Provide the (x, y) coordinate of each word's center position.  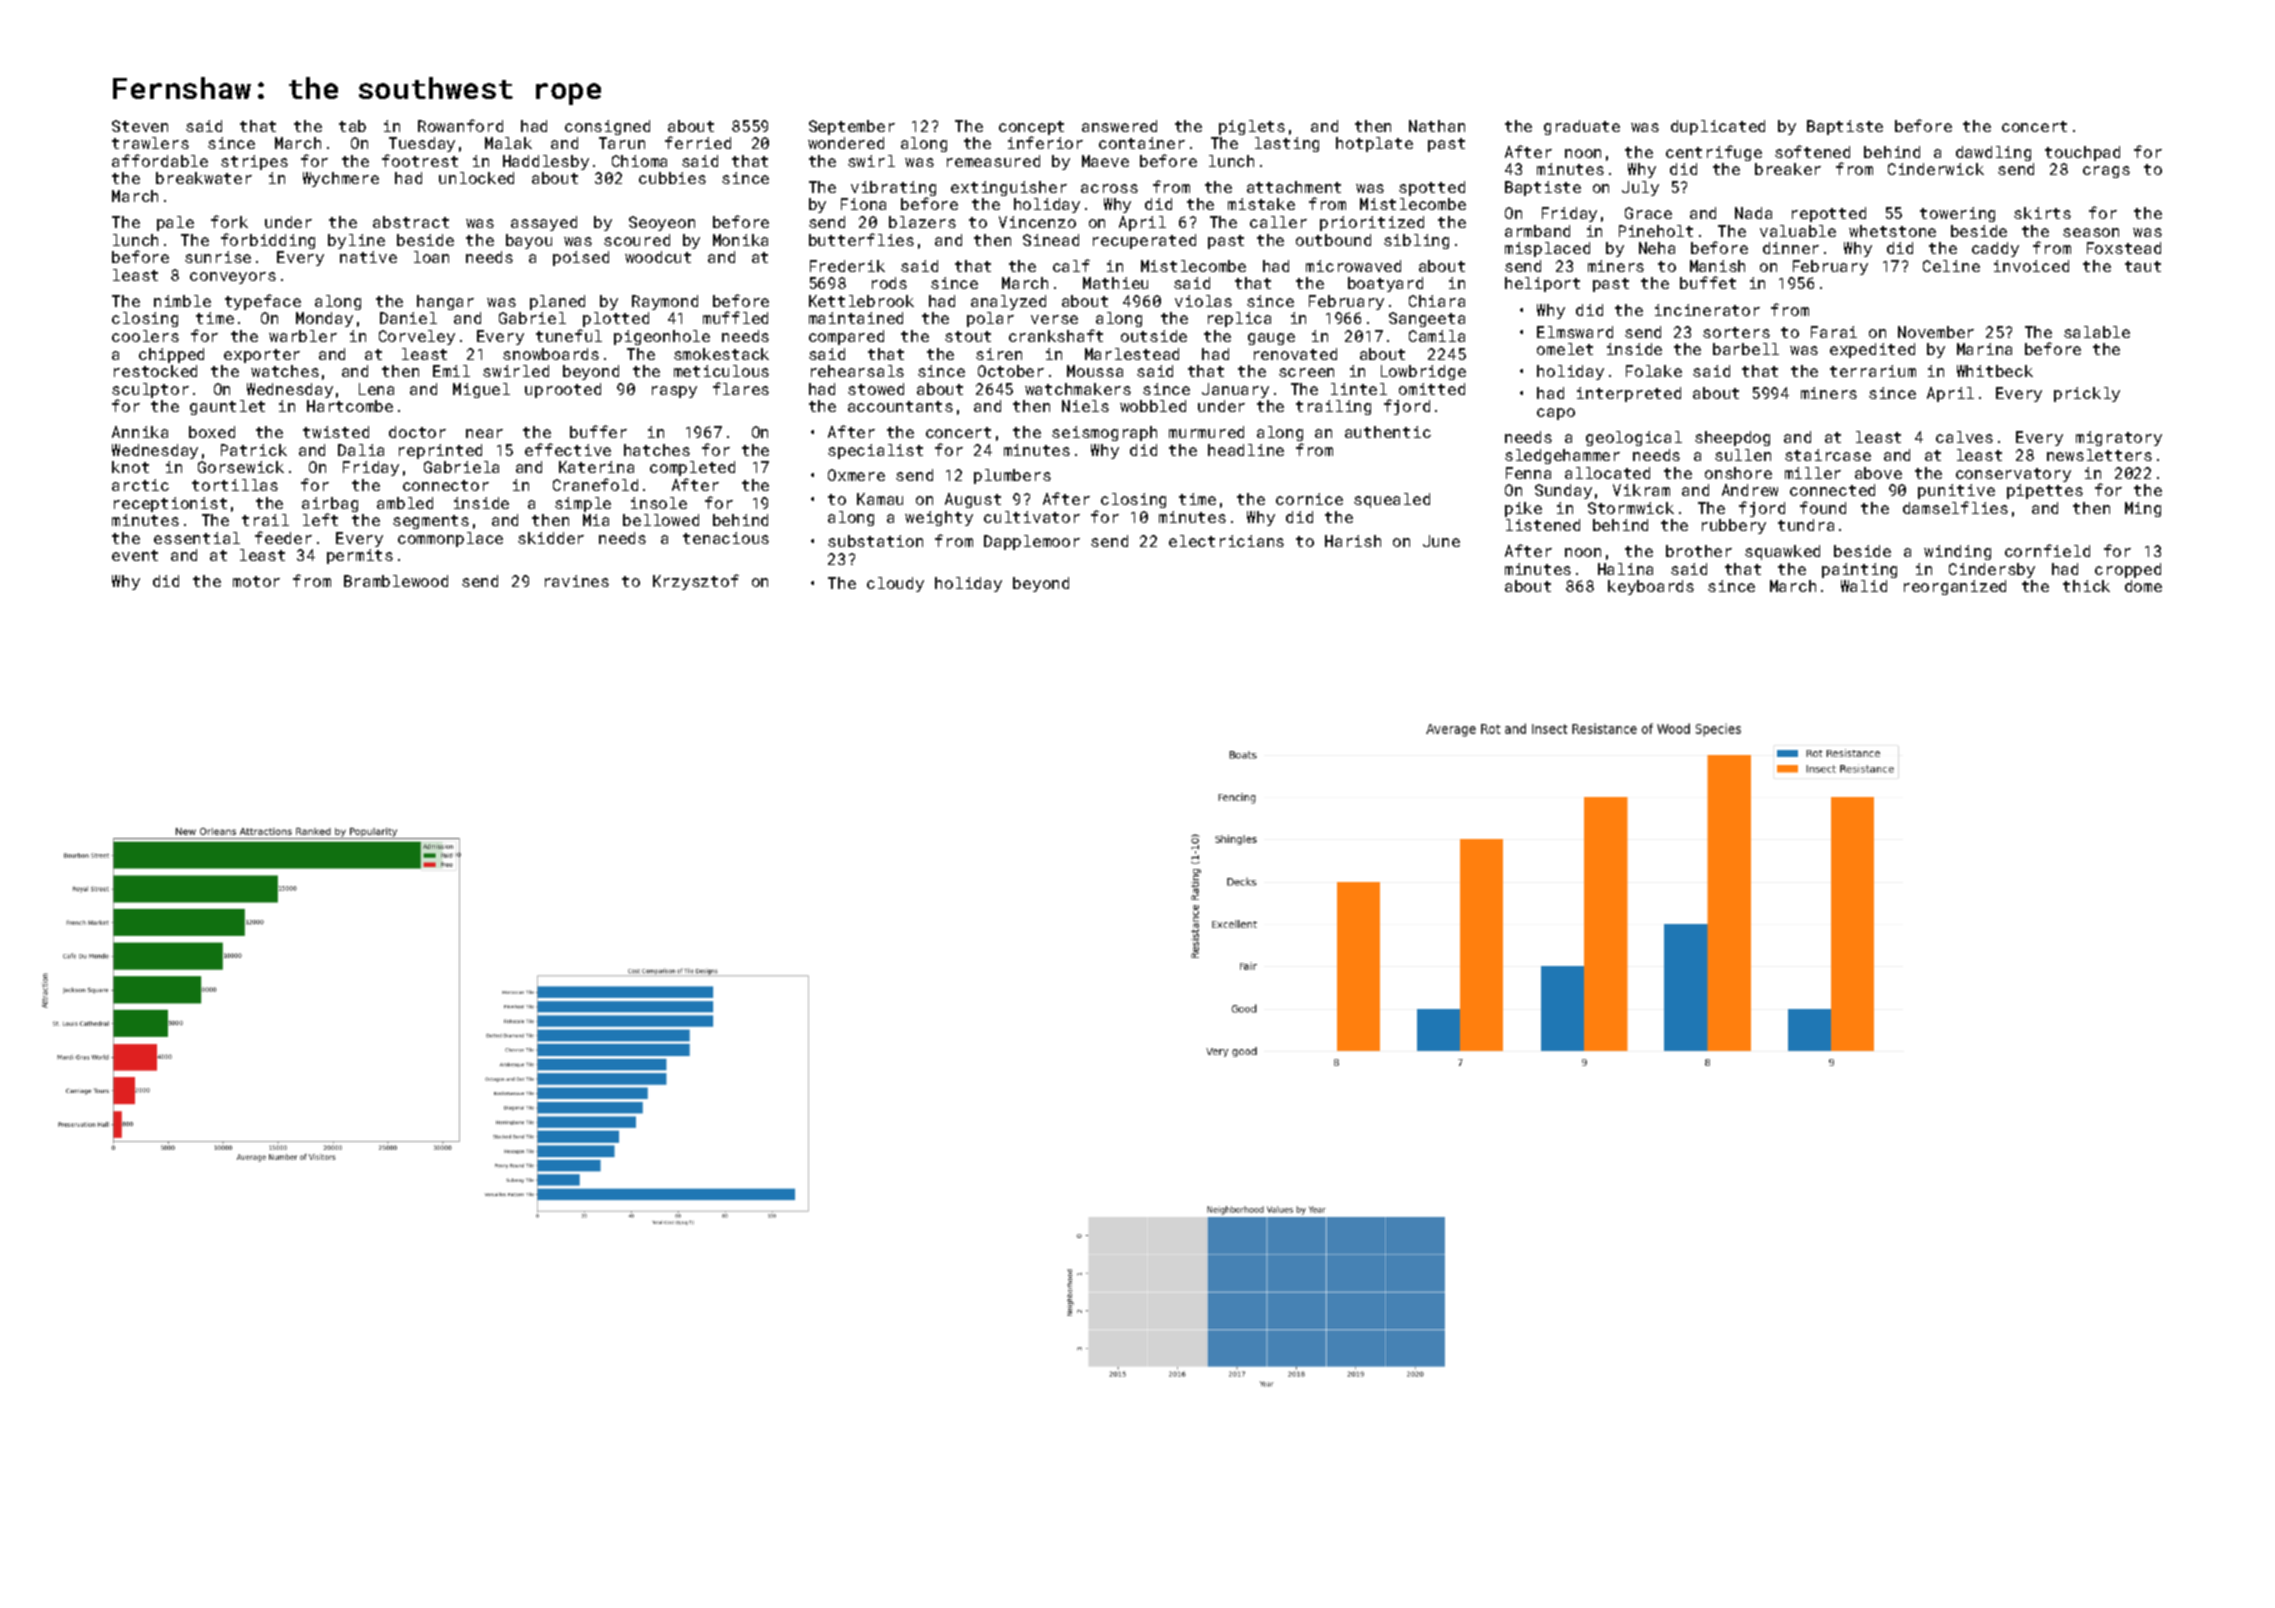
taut (2143, 266)
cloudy (895, 584)
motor (256, 581)
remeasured (993, 161)
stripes (254, 162)
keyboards (1651, 587)
